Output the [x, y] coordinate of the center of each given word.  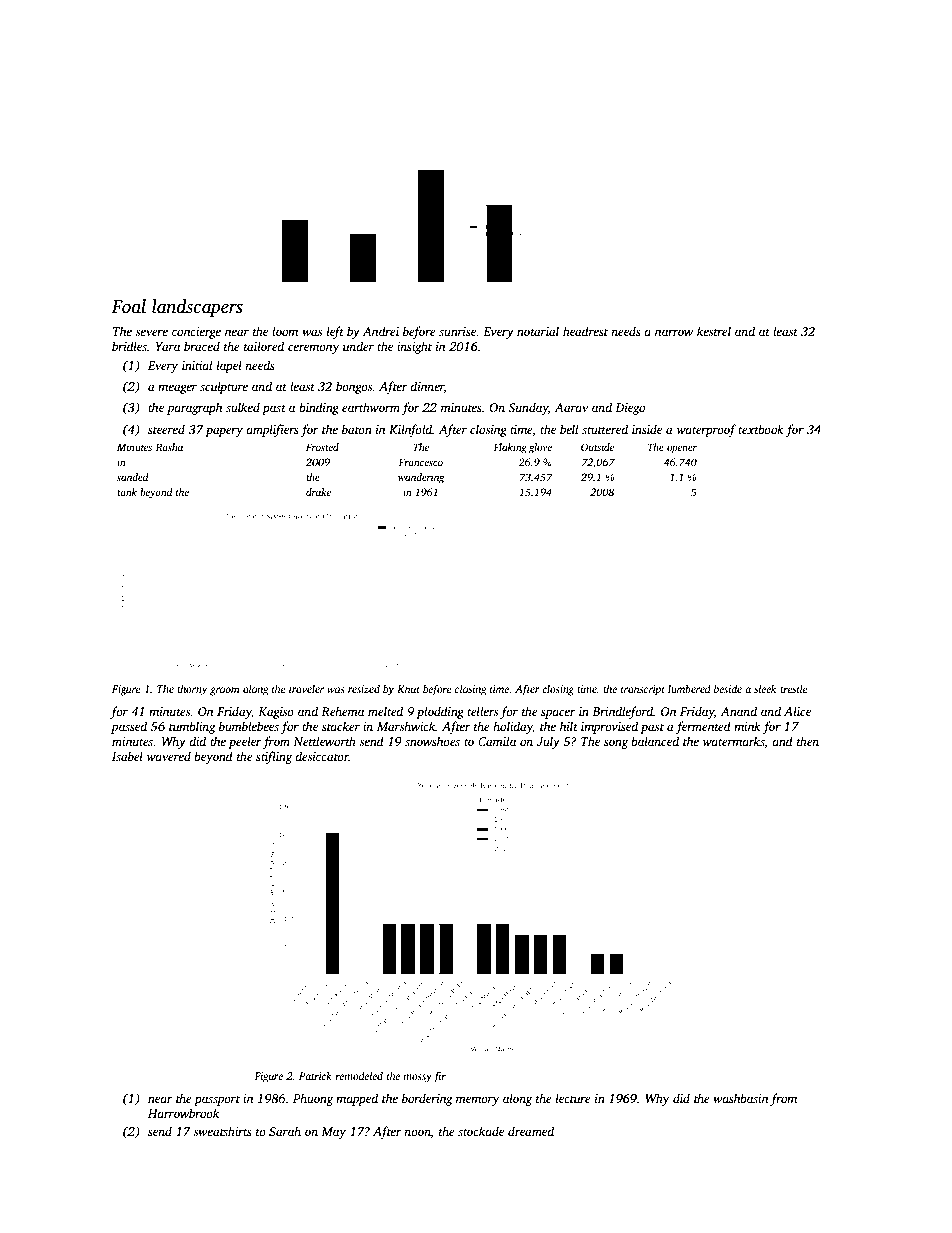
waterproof [706, 430]
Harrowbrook [183, 1113]
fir [440, 1077]
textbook [761, 429]
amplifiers [272, 430]
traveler [306, 689]
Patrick [315, 1076]
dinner [427, 387]
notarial [538, 331]
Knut [408, 689]
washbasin [740, 1098]
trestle [794, 689]
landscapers [197, 308]
